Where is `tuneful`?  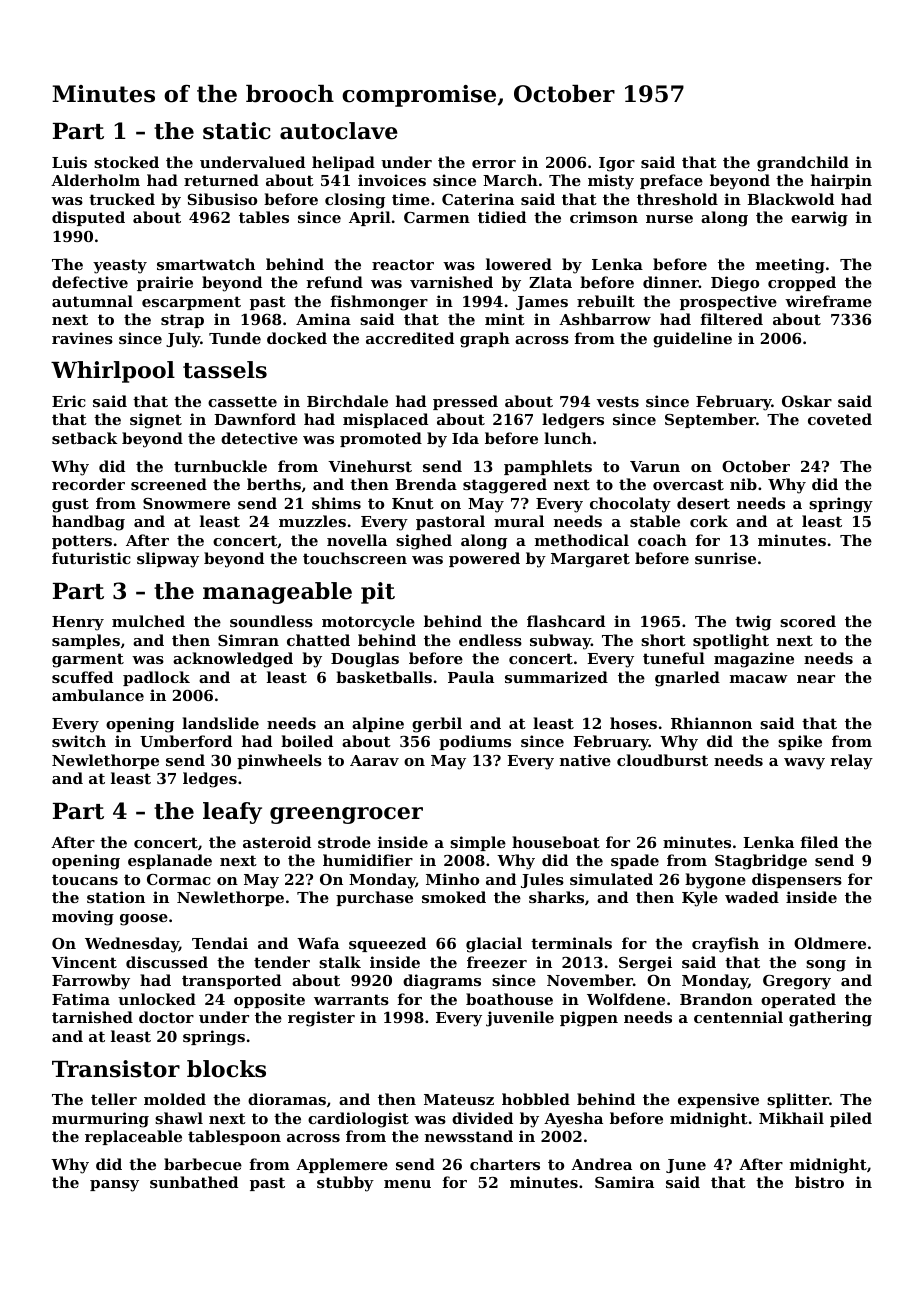
tuneful is located at coordinates (674, 658).
